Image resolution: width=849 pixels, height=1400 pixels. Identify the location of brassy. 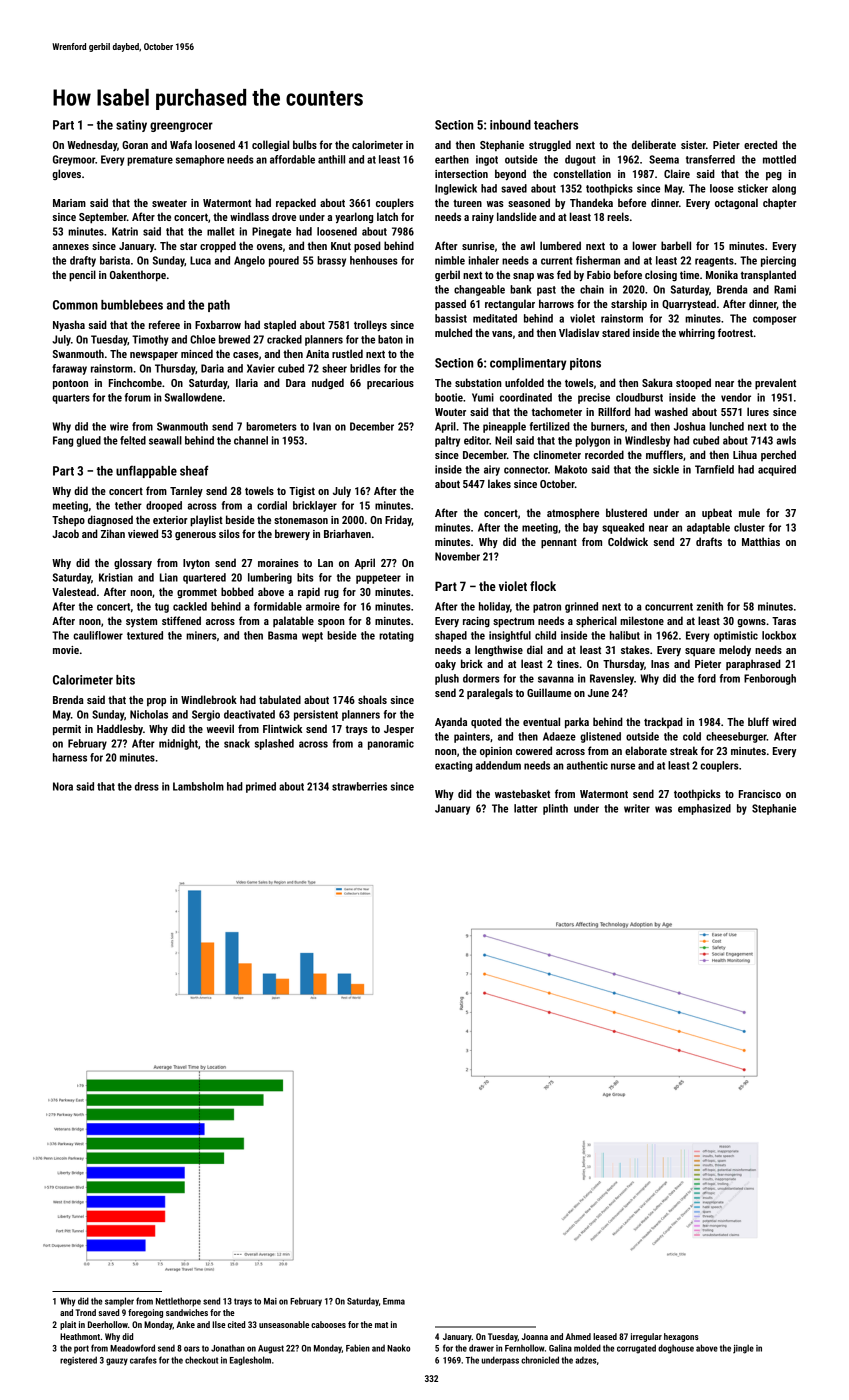
(331, 261).
